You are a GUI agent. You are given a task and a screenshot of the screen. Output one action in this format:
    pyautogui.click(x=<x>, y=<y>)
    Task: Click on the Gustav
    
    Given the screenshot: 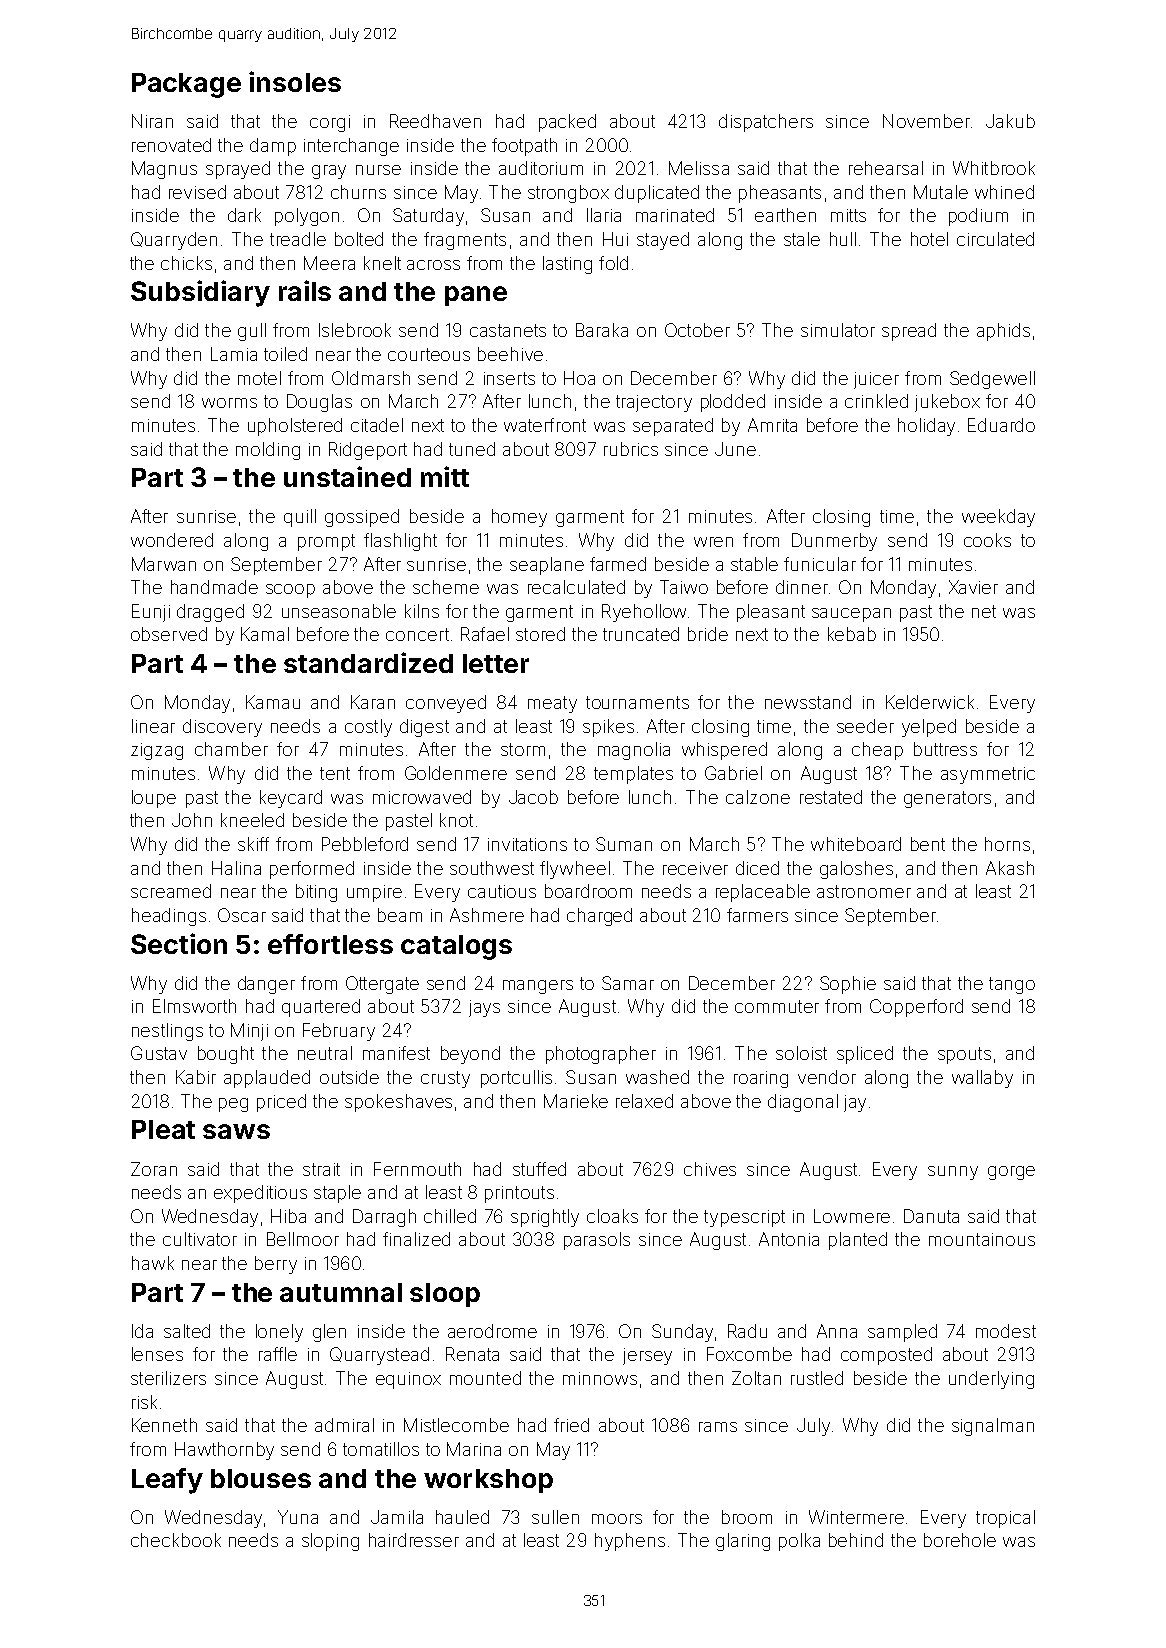 What is the action you would take?
    pyautogui.click(x=159, y=1053)
